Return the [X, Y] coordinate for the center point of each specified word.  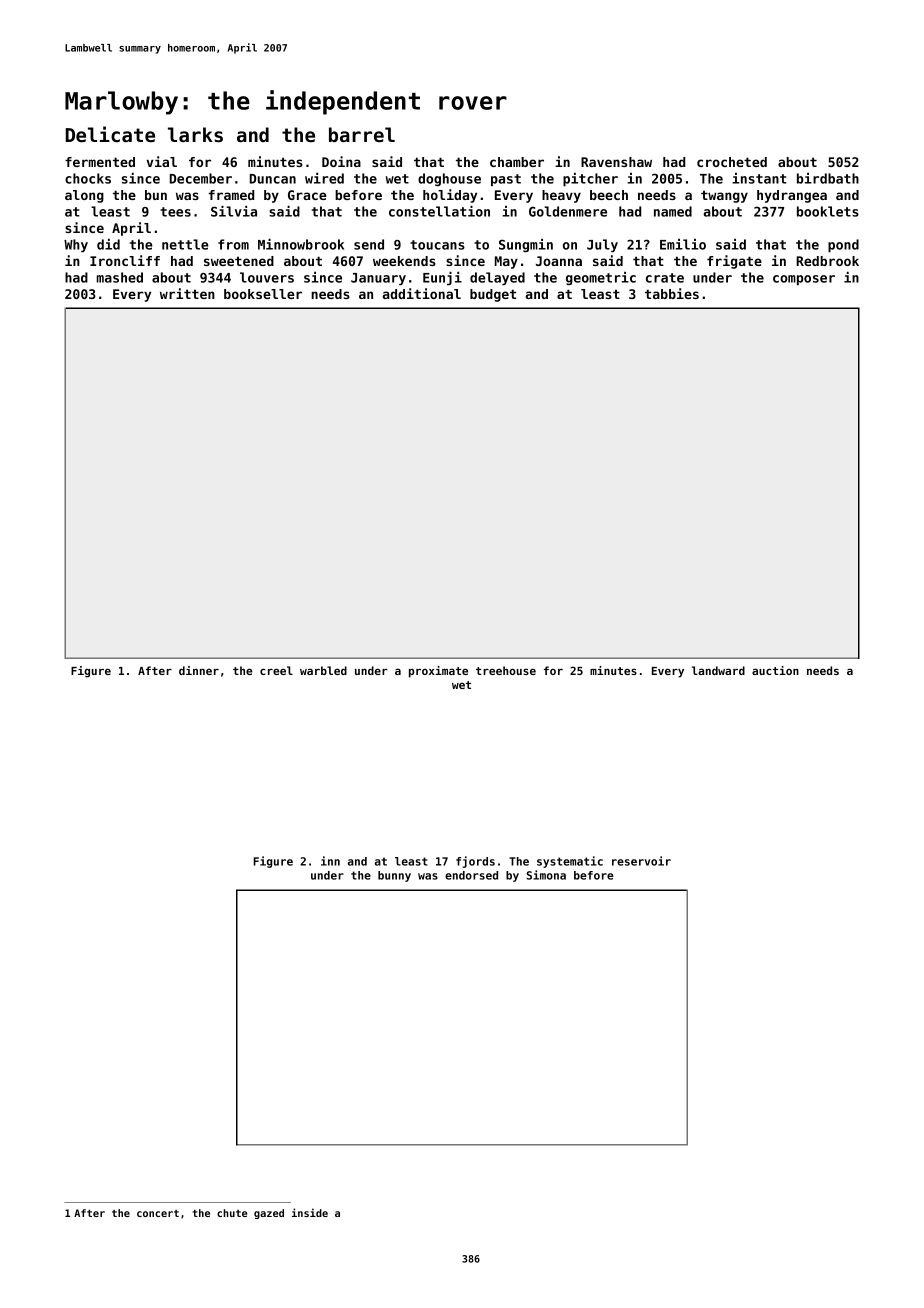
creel [276, 670]
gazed [269, 1214]
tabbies [672, 293]
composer [804, 280]
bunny [394, 876]
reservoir [641, 861]
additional [422, 293]
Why [76, 245]
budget [493, 295]
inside [310, 1212]
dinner [199, 670]
